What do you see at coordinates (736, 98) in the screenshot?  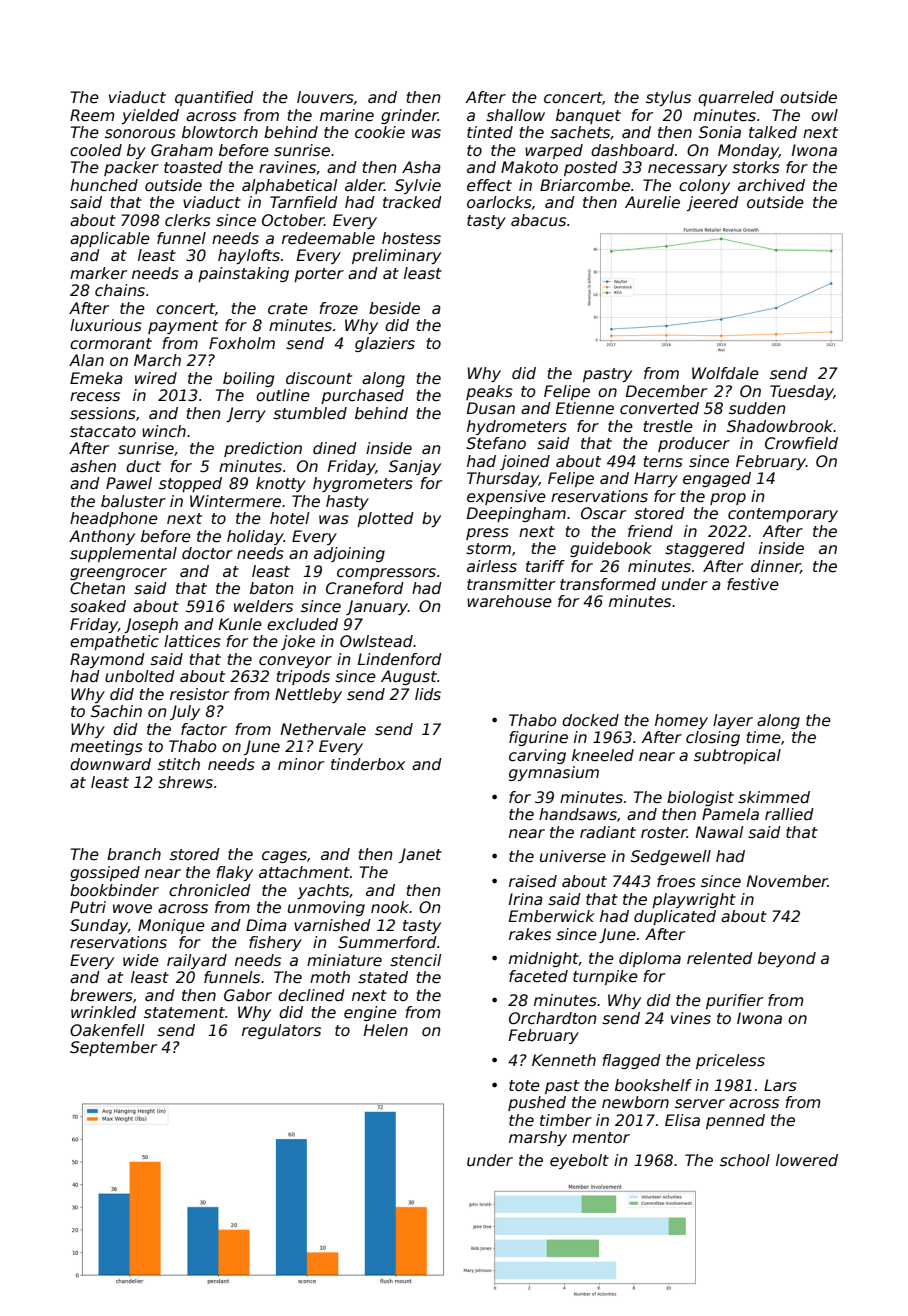 I see `quarreled` at bounding box center [736, 98].
